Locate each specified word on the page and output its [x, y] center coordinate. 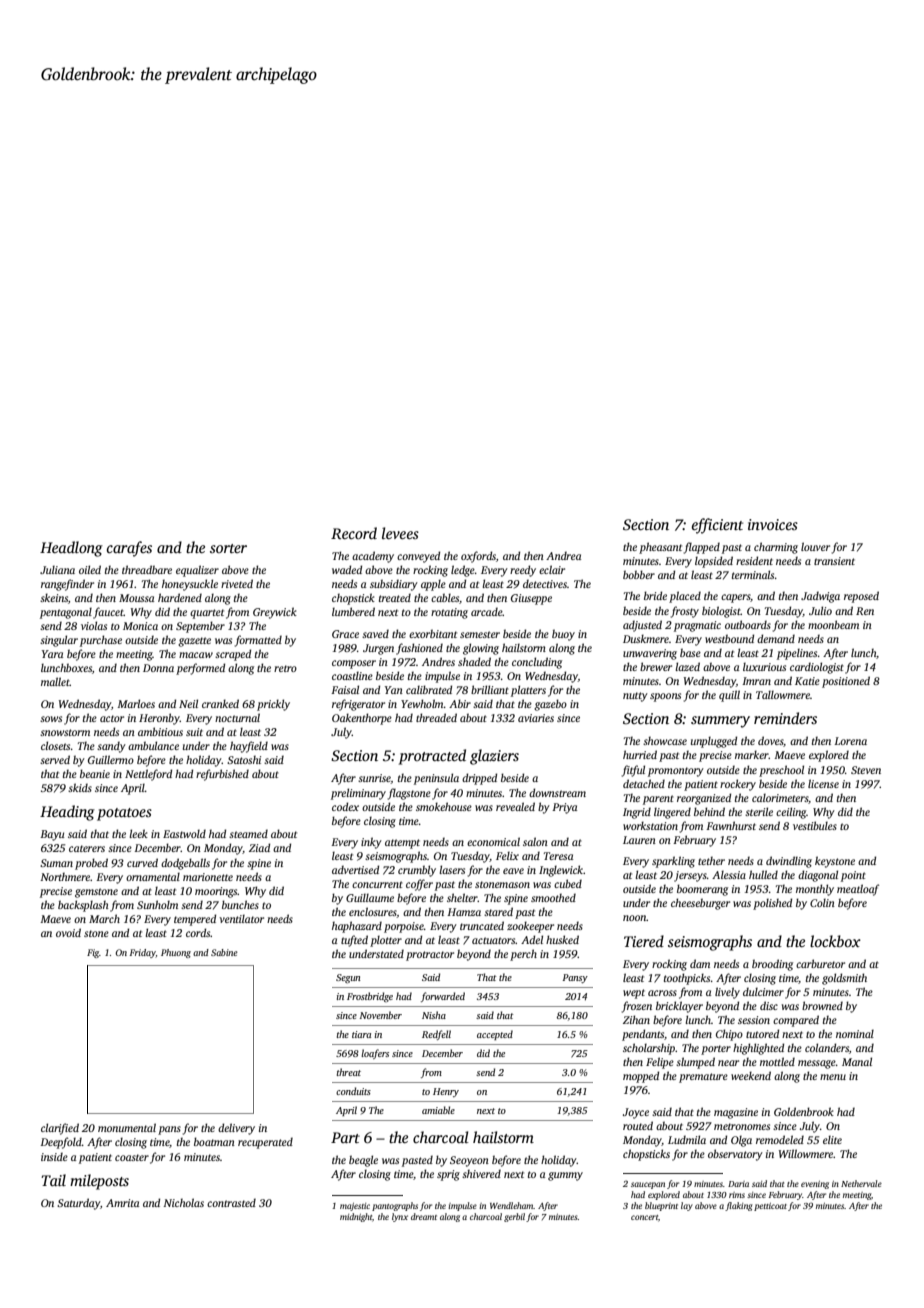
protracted [432, 757]
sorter [228, 548]
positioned [846, 682]
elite [832, 1139]
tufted [354, 941]
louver [815, 546]
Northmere [65, 876]
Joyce [636, 1113]
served [55, 759]
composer [354, 664]
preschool [781, 771]
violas [94, 625]
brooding [772, 965]
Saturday [78, 1204]
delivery [236, 1129]
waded [347, 569]
